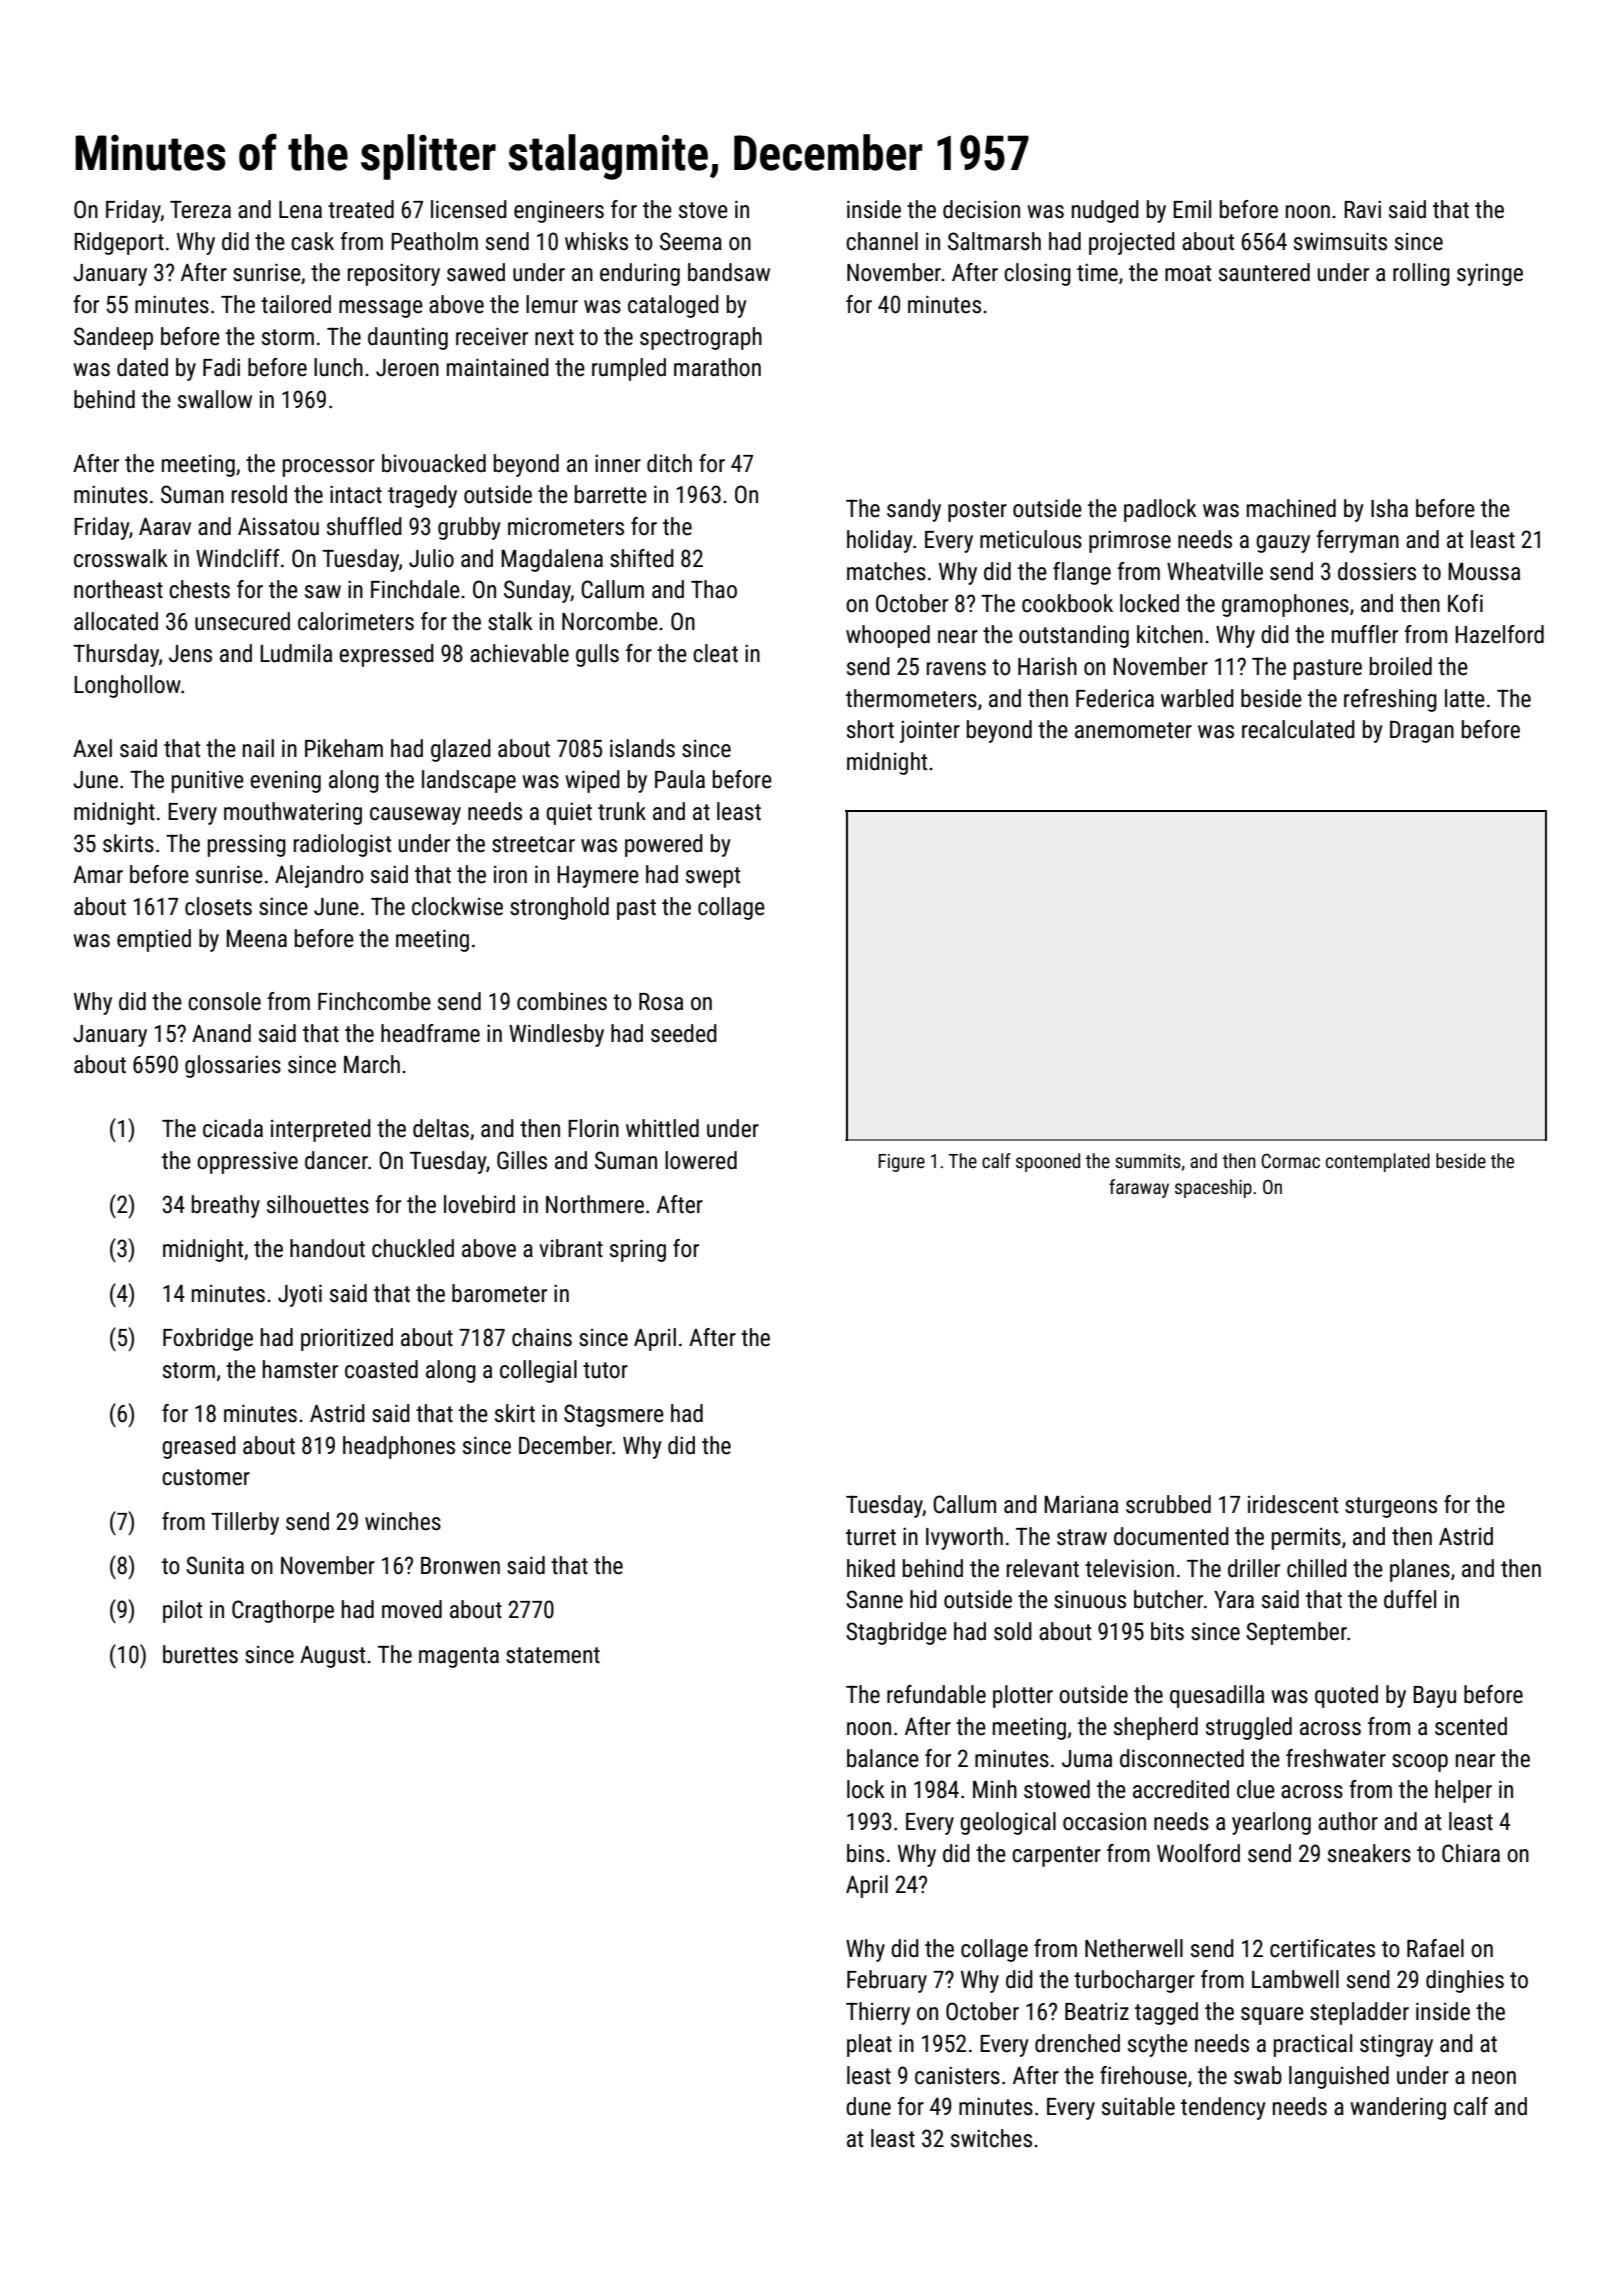  Describe the element at coordinates (868, 2106) in the screenshot. I see `dune` at that location.
